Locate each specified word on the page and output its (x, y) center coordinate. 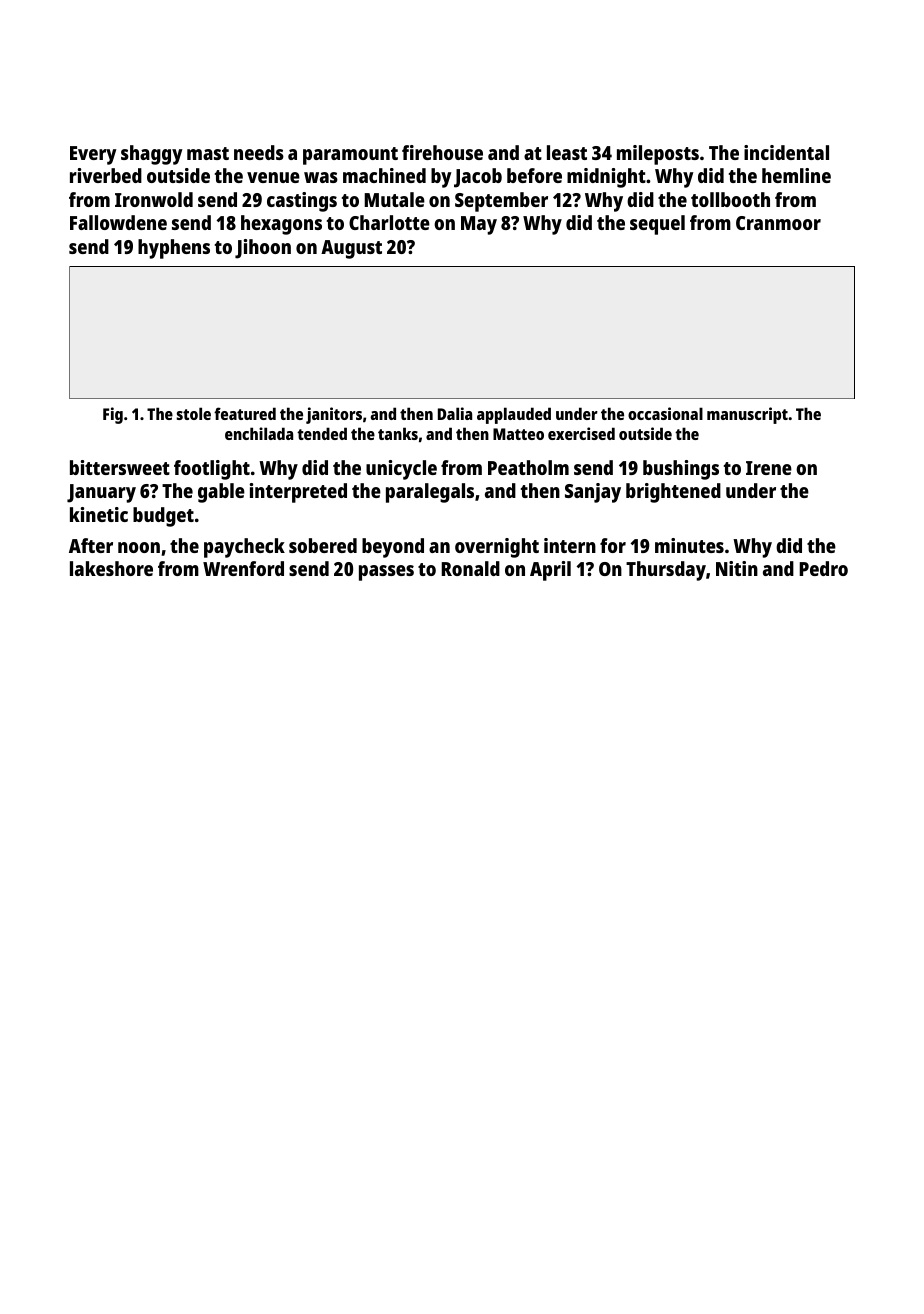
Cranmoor (778, 223)
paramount (350, 156)
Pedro (823, 568)
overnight (497, 548)
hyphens (174, 249)
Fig (113, 415)
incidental (786, 152)
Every (93, 155)
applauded (514, 415)
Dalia (455, 413)
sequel (657, 225)
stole (193, 413)
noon (139, 547)
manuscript (747, 415)
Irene (769, 468)
